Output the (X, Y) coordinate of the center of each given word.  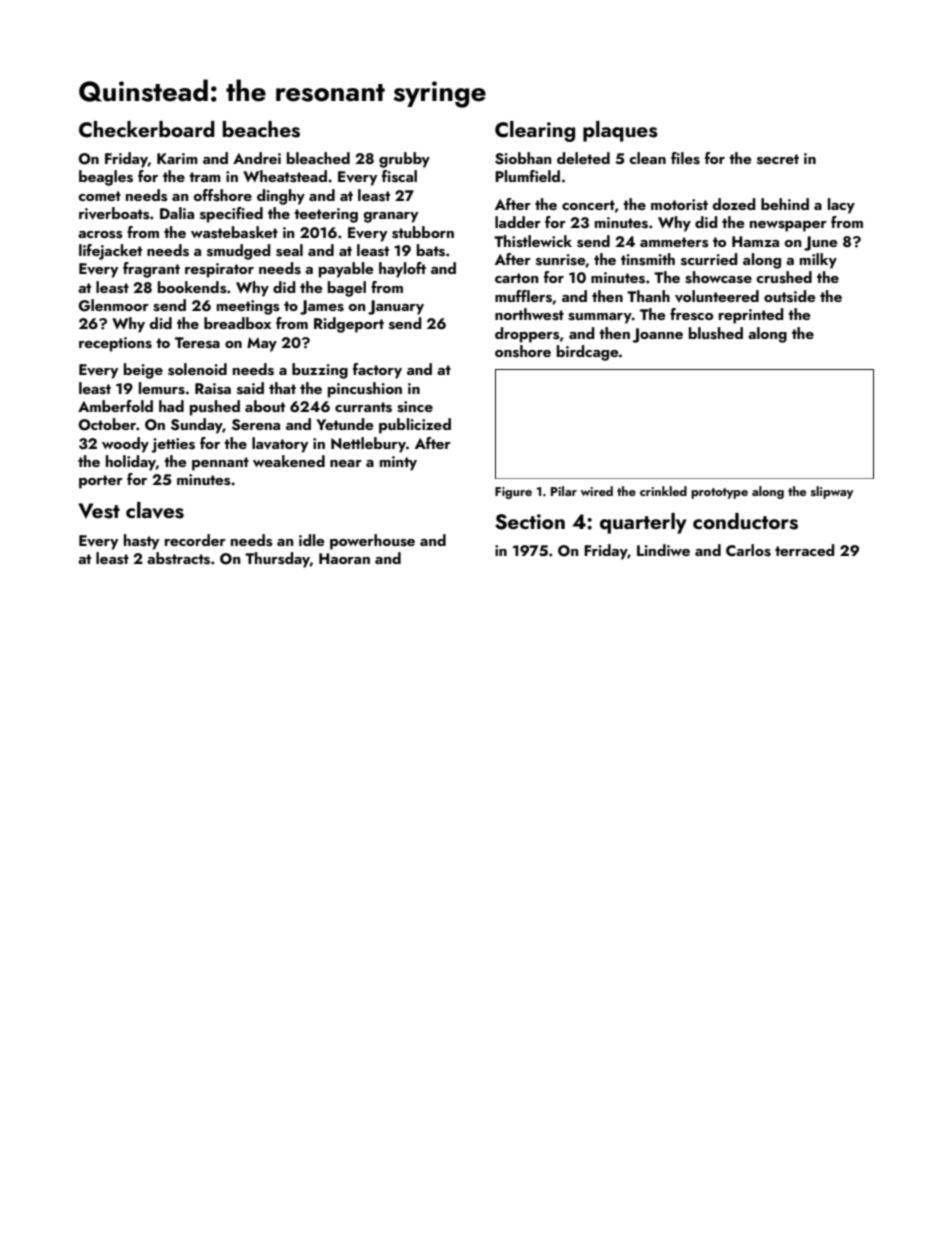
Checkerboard (147, 129)
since (415, 407)
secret (778, 159)
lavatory (280, 445)
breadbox (237, 323)
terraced (805, 550)
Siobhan (523, 158)
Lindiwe (663, 550)
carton (516, 278)
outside (790, 296)
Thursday (277, 560)
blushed (716, 333)
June (821, 243)
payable (346, 270)
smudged (239, 252)
